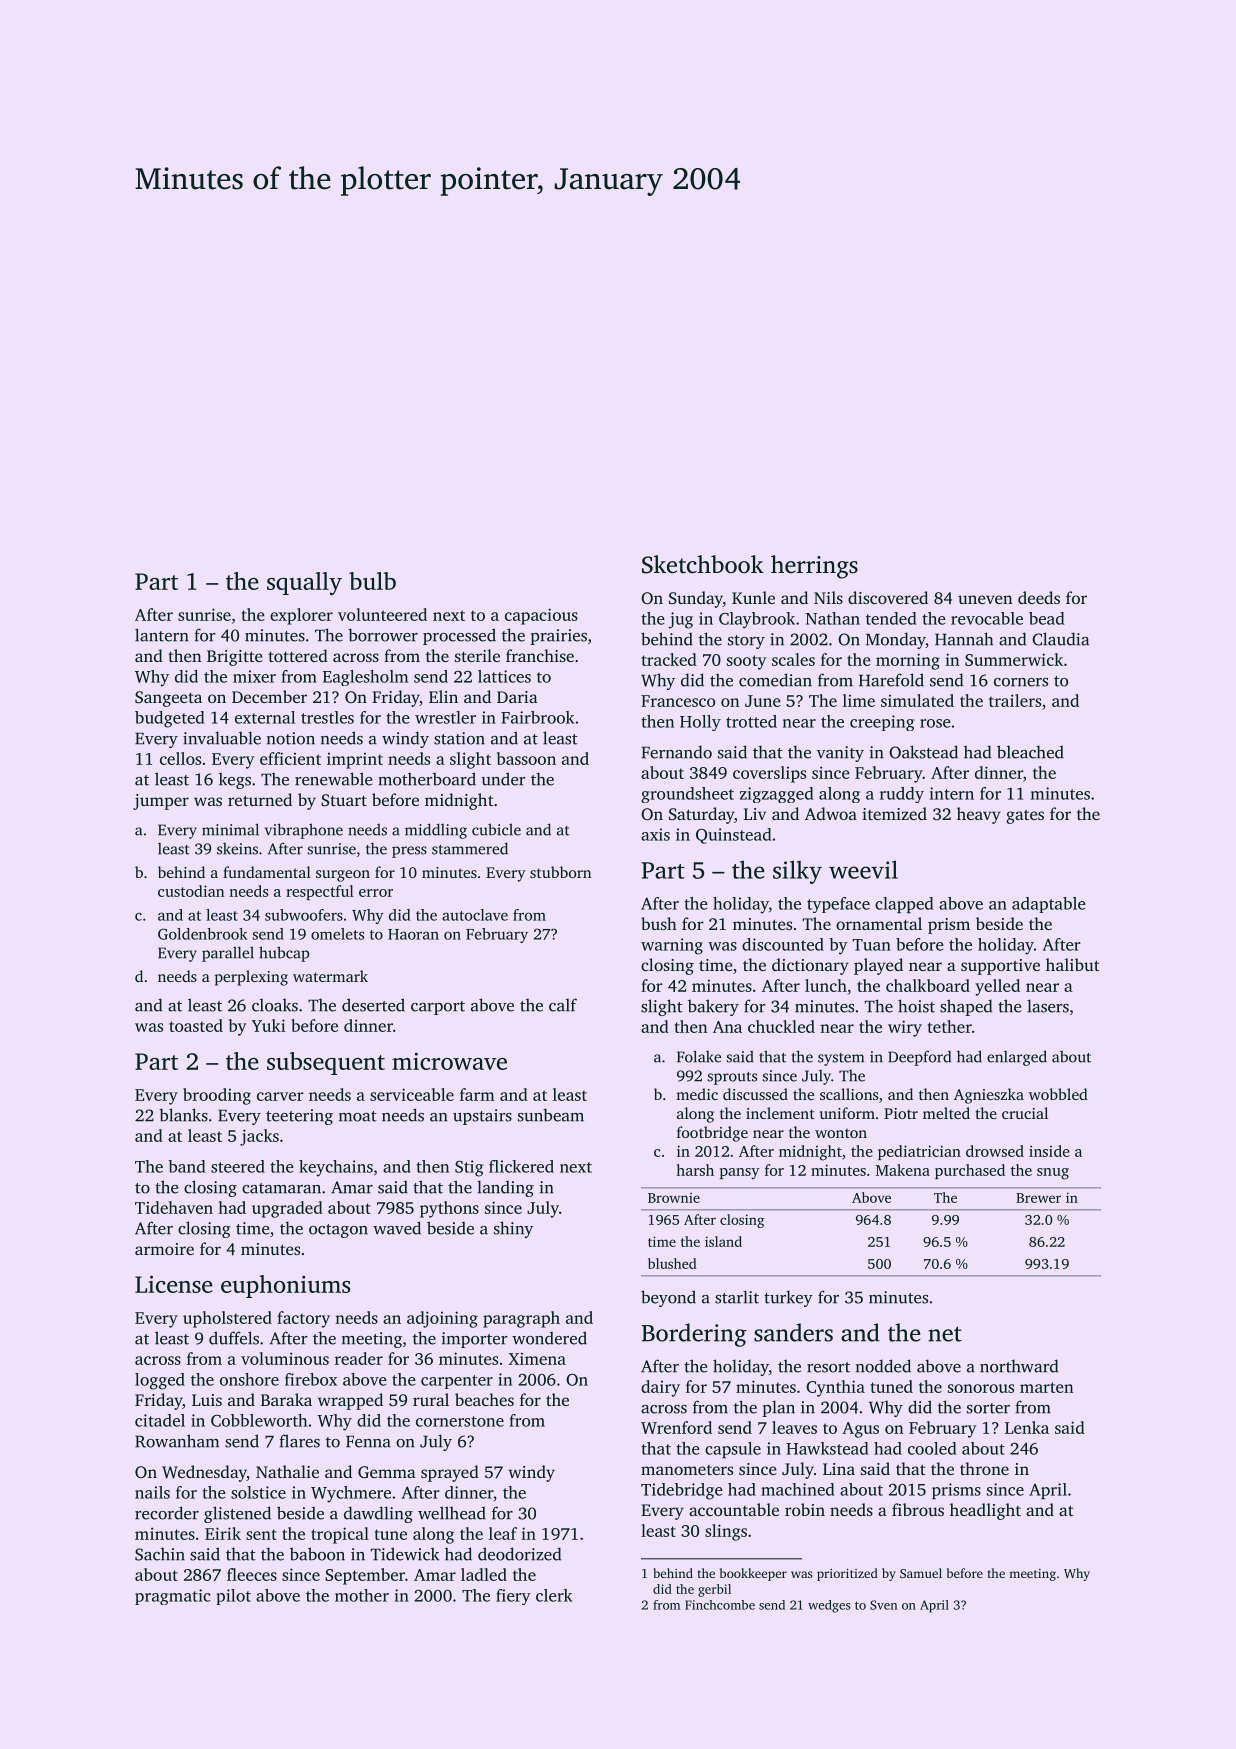 The image size is (1236, 1749). Describe the element at coordinates (1039, 597) in the screenshot. I see `deeds` at that location.
